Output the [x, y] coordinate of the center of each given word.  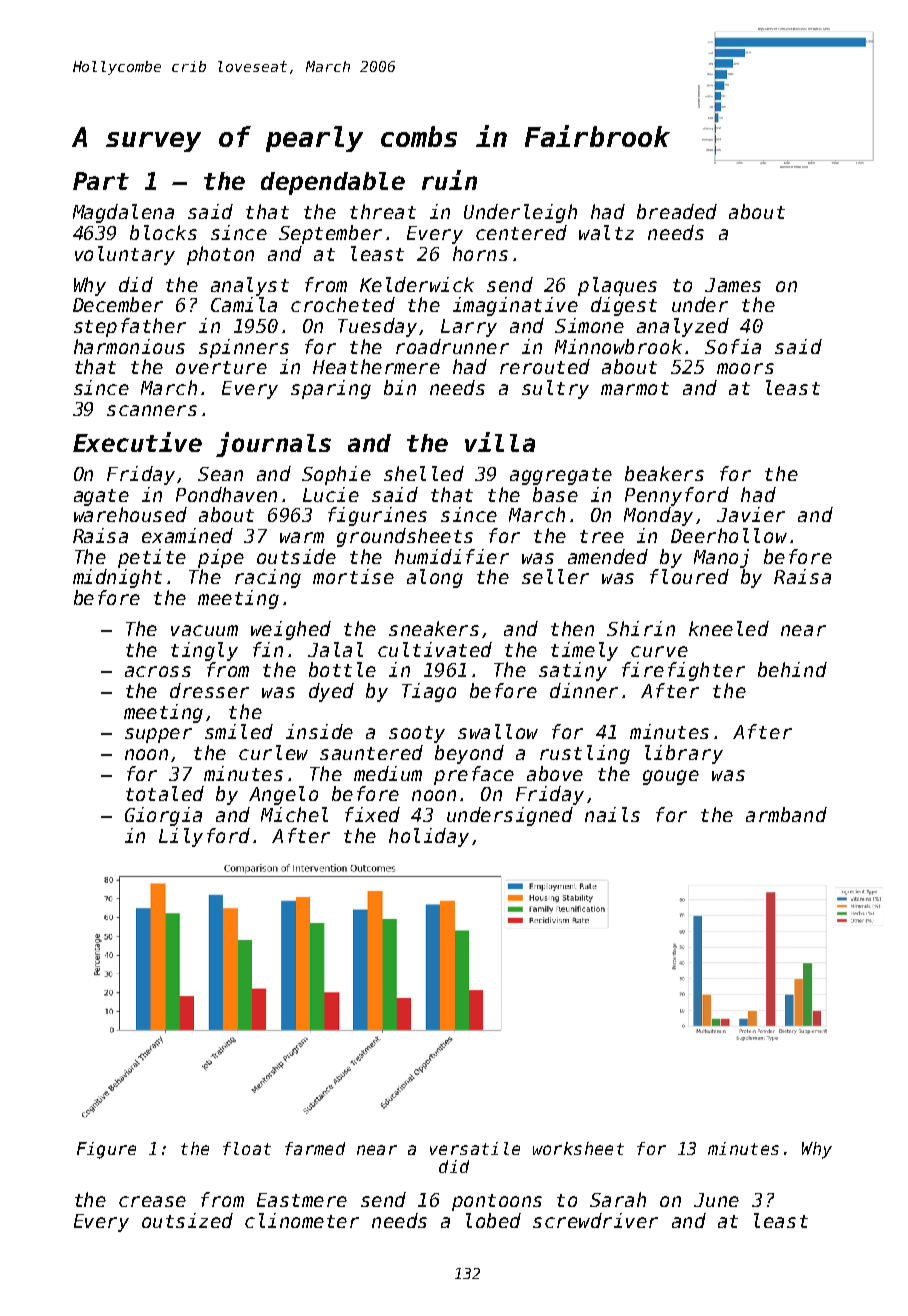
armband [786, 814]
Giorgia [163, 816]
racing [268, 578]
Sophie [336, 475]
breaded [677, 211]
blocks [163, 232]
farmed [315, 1148]
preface [474, 775]
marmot [635, 388]
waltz [606, 232]
